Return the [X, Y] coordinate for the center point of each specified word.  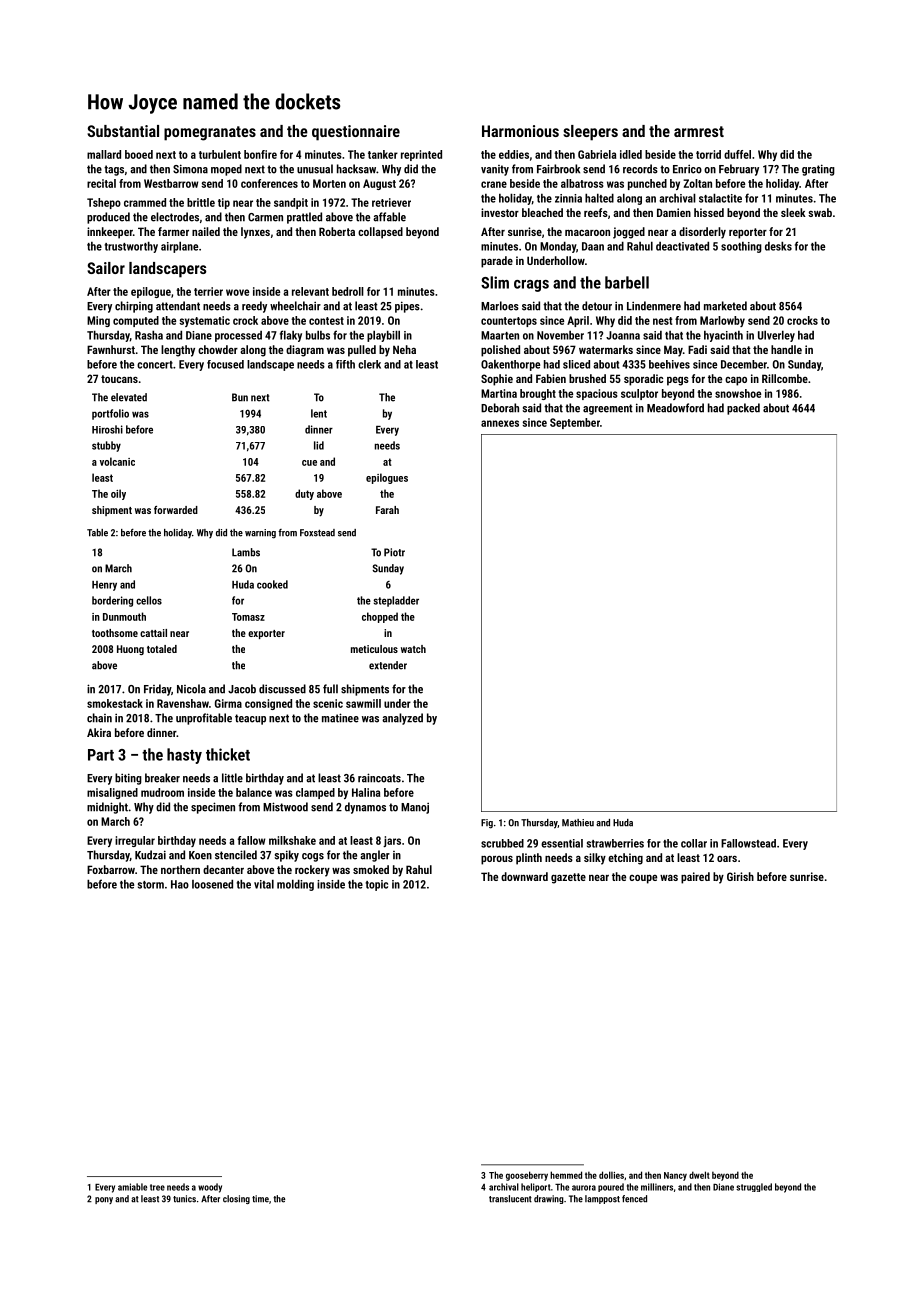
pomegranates [210, 133]
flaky [291, 336]
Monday [558, 247]
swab [820, 212]
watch [413, 649]
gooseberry [527, 1176]
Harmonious [520, 131]
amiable [132, 1187]
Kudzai [150, 855]
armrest [699, 131]
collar [694, 843]
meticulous [374, 649]
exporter [266, 634]
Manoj [415, 808]
